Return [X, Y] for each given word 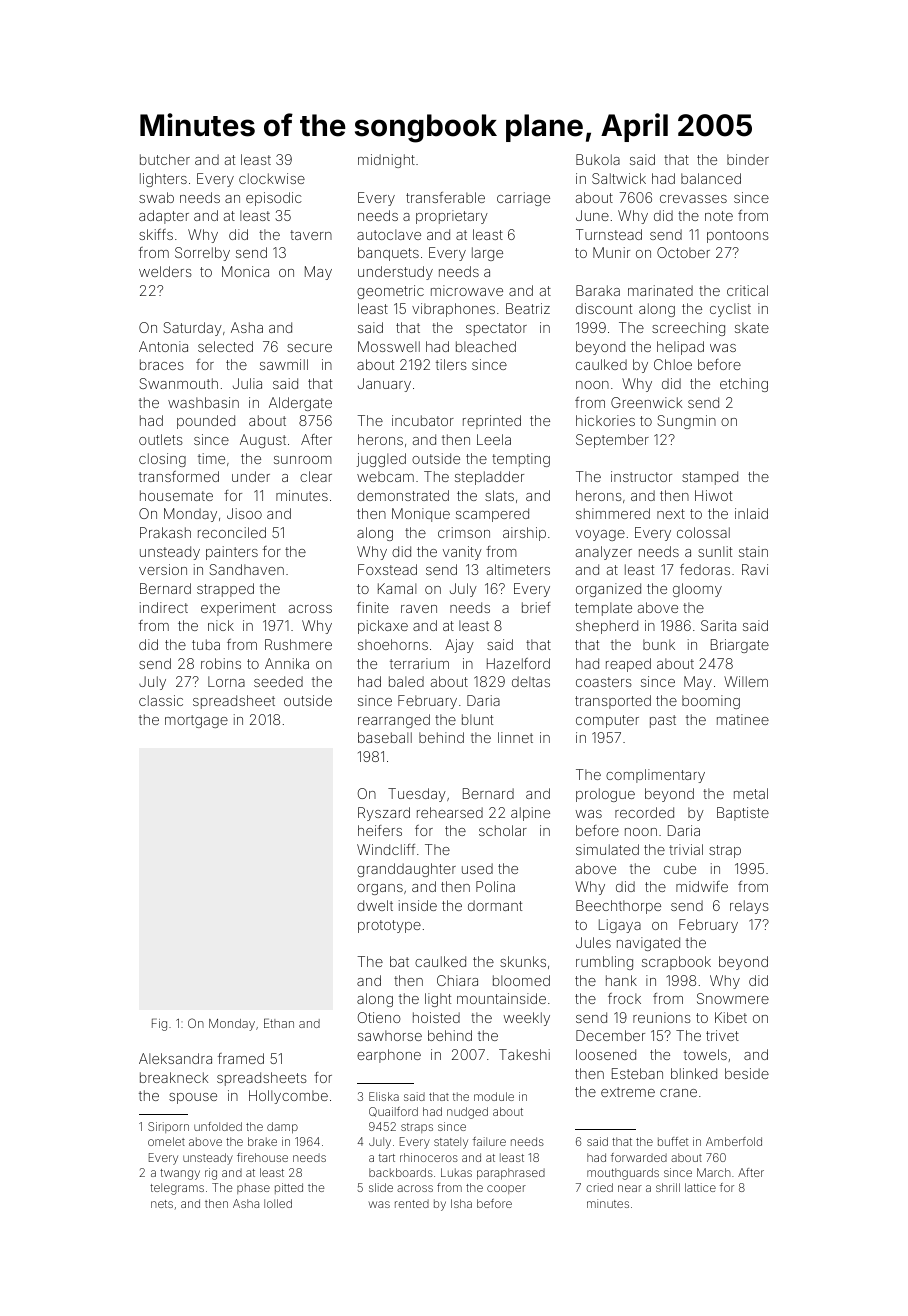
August [263, 441]
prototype [389, 926]
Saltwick [619, 178]
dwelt [375, 905]
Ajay [459, 646]
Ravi [755, 569]
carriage [523, 199]
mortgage [196, 721]
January [384, 385]
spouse [193, 1098]
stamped [710, 478]
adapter [164, 217]
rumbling [604, 963]
